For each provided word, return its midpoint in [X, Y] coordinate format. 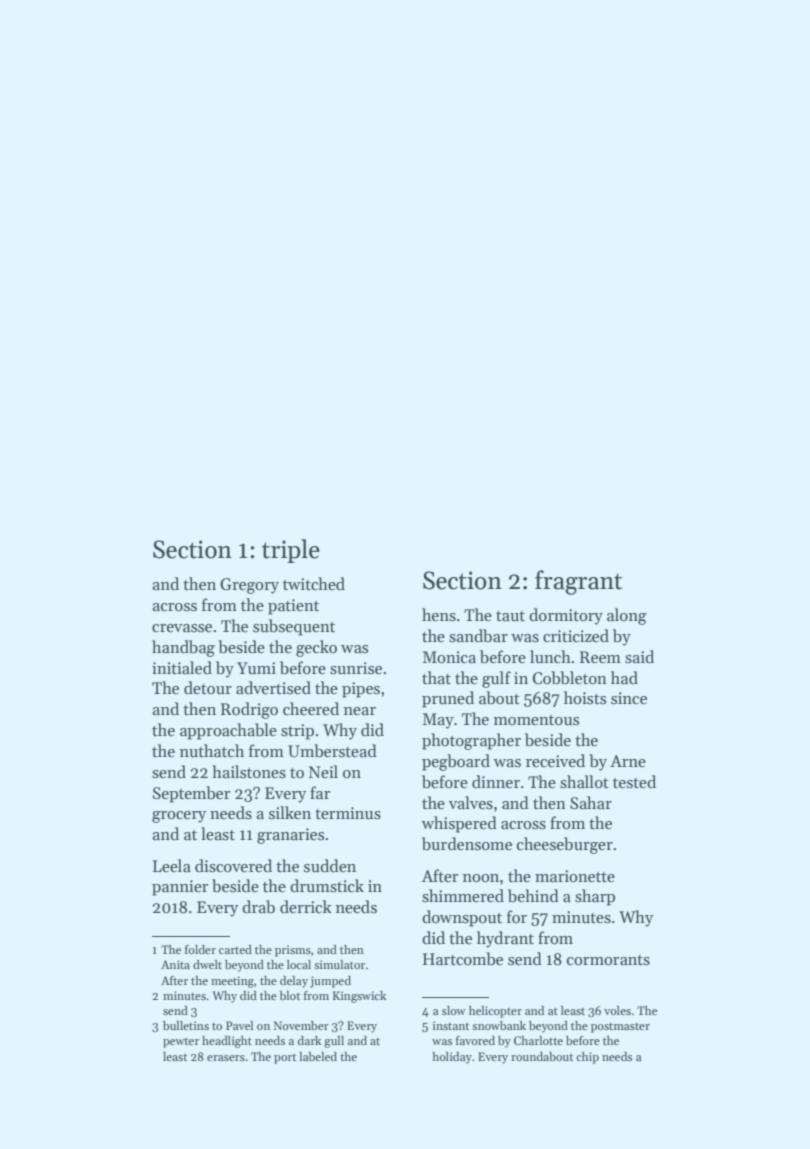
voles [617, 1010]
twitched [314, 583]
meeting [232, 982]
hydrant [505, 939]
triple [291, 551]
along [627, 616]
